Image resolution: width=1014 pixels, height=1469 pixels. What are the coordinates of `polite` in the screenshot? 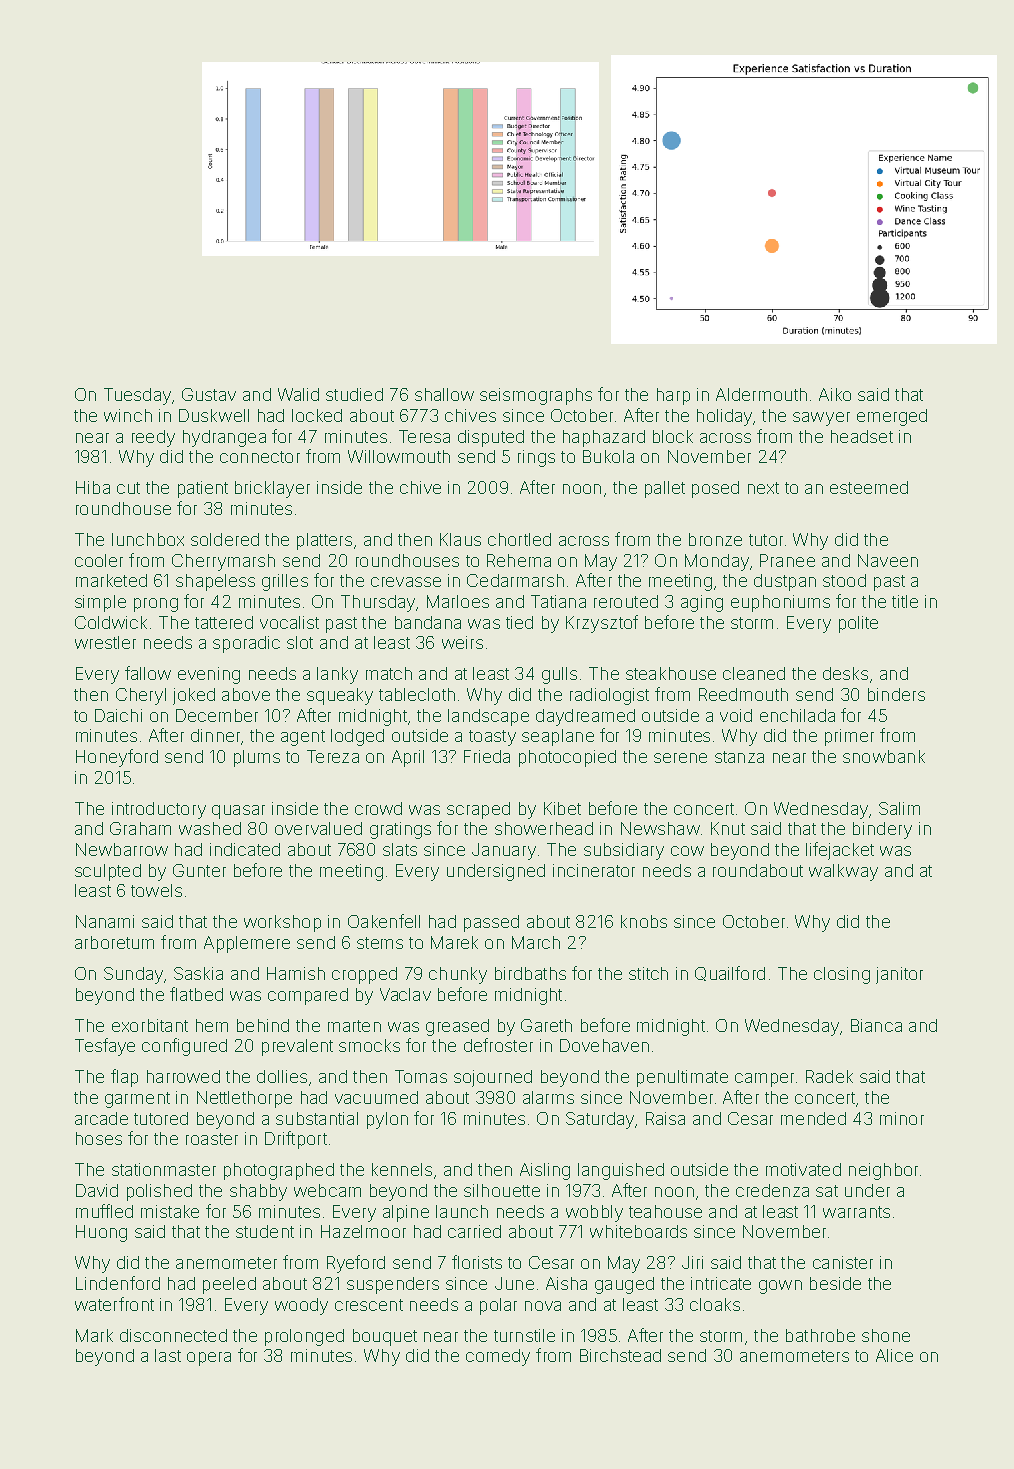 It's located at (858, 624).
